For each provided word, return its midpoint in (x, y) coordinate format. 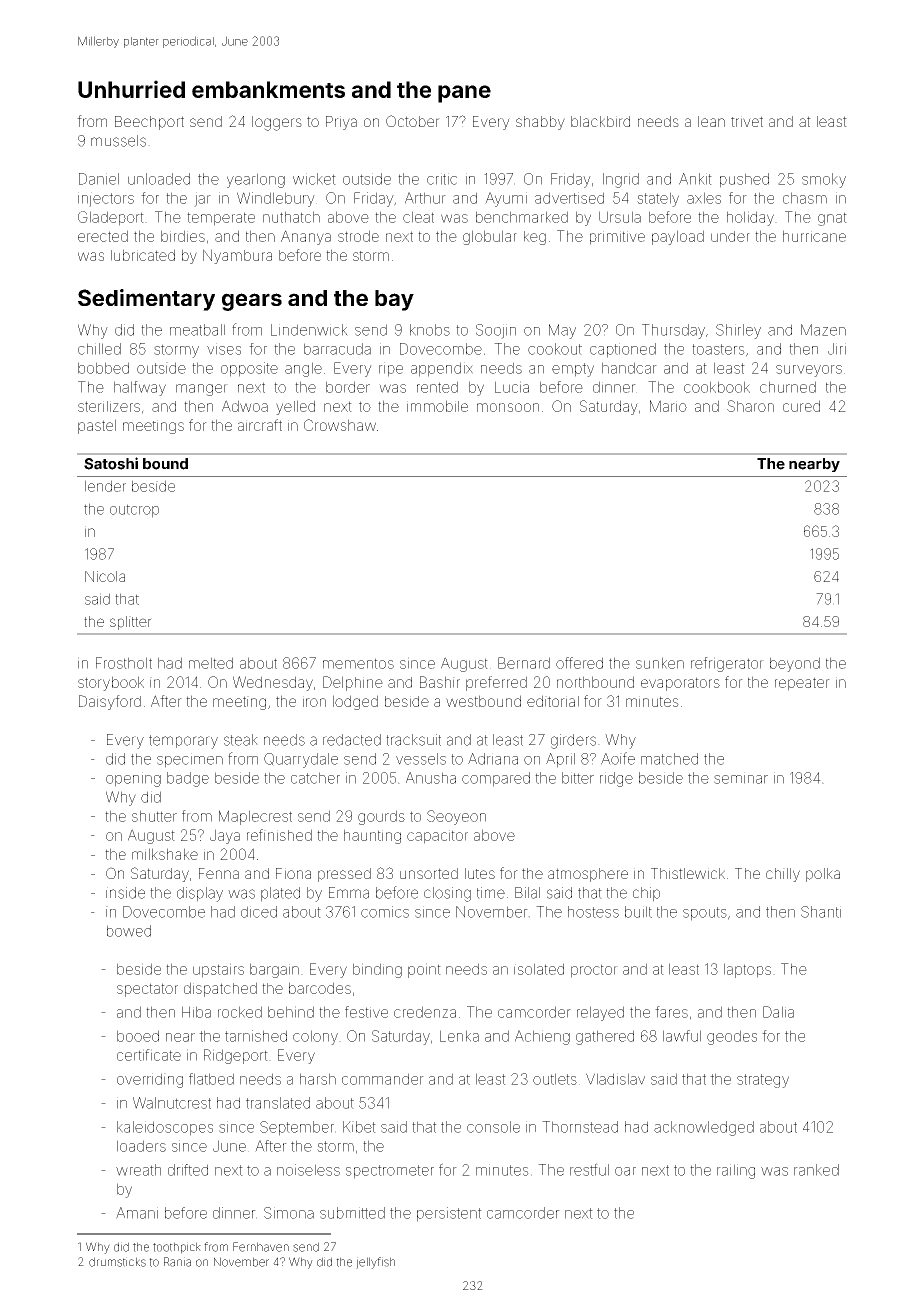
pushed (744, 180)
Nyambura (237, 256)
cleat (418, 217)
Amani (137, 1213)
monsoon (508, 407)
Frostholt (124, 663)
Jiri (837, 349)
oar (625, 1171)
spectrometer (390, 1172)
